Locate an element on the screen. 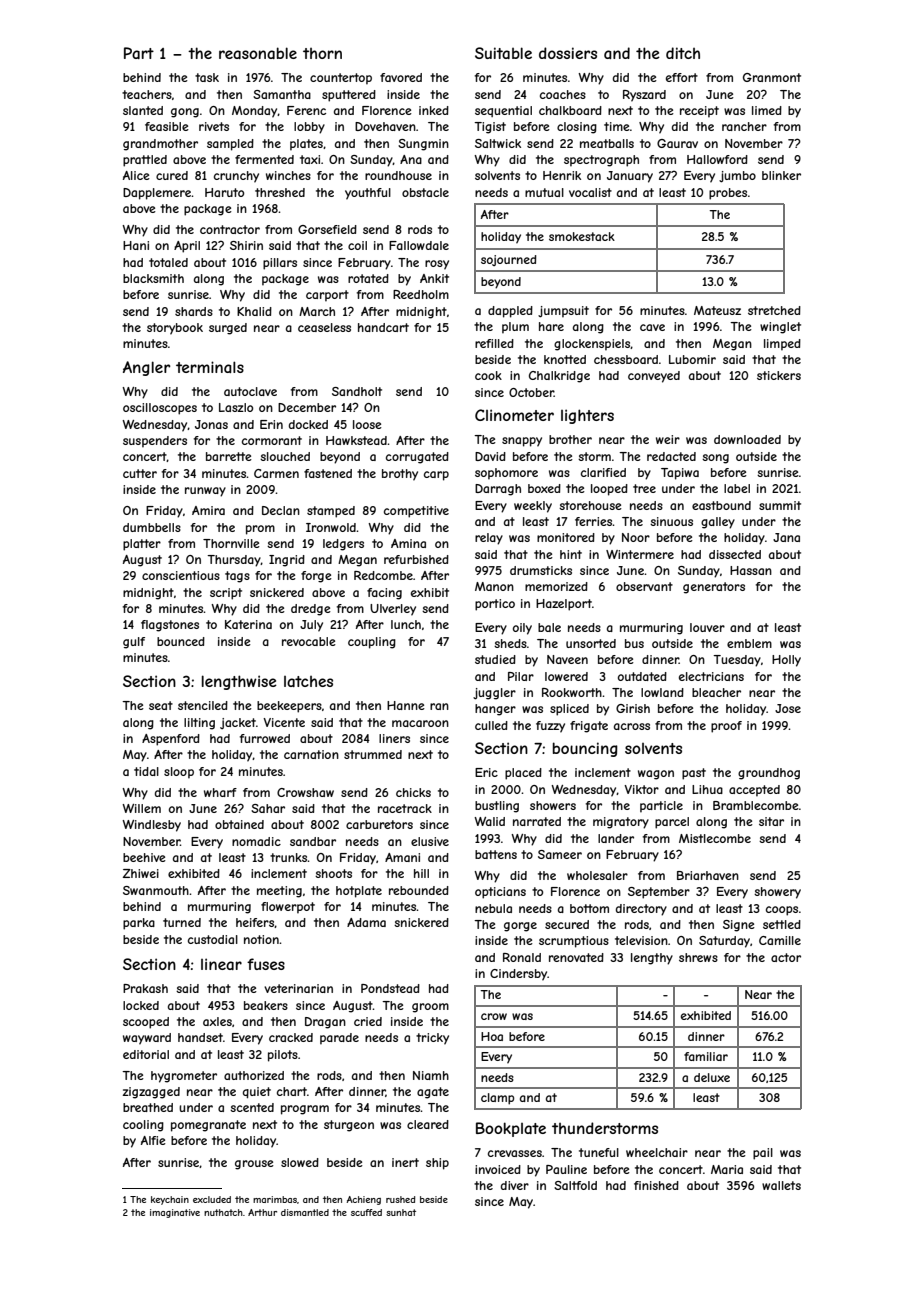 This screenshot has width=924, height=1308. cutter is located at coordinates (140, 473).
